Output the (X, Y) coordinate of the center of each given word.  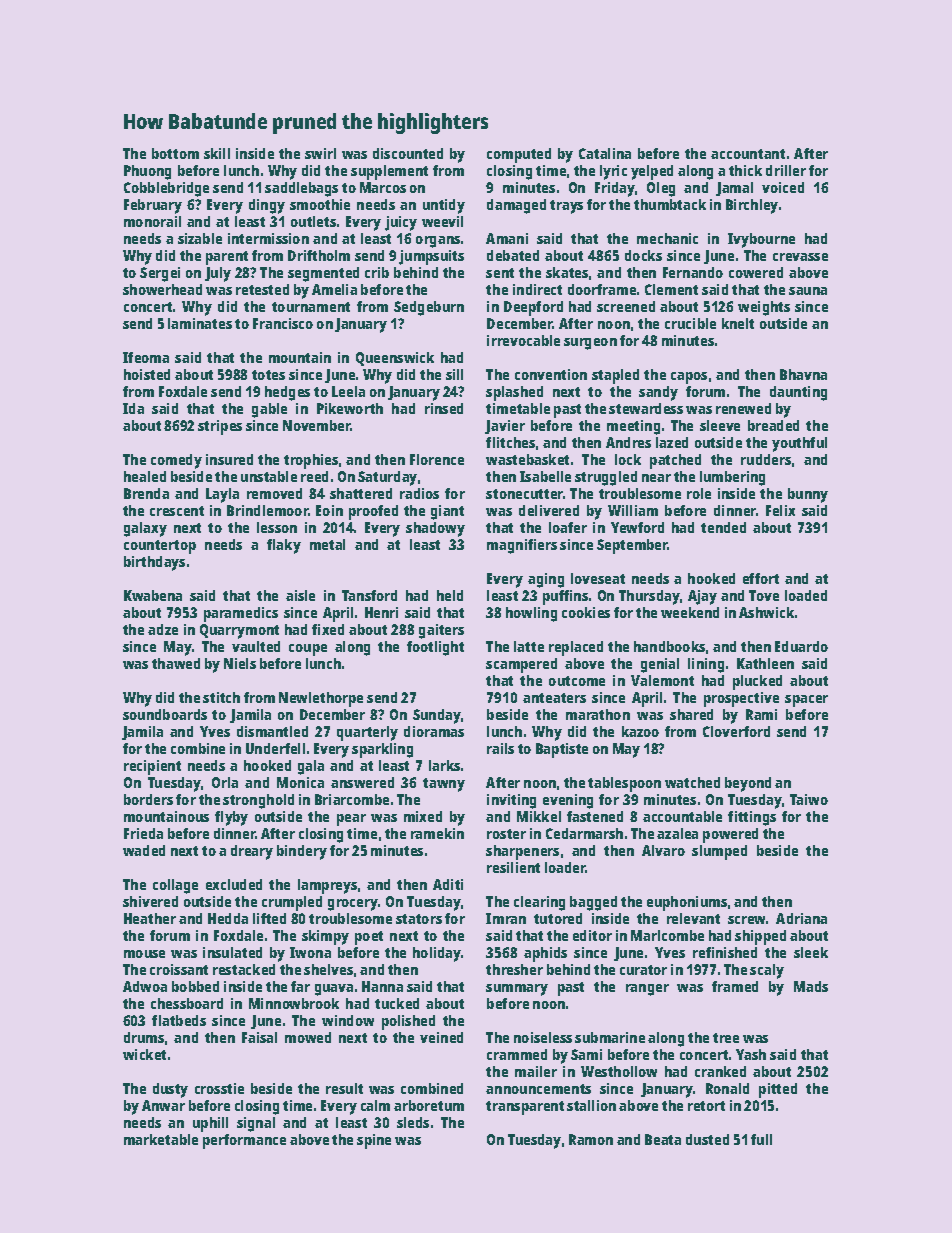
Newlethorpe (321, 699)
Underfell (275, 748)
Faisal (259, 1037)
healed (145, 476)
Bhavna (803, 374)
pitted (778, 1090)
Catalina (605, 153)
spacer (806, 701)
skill (217, 153)
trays (566, 207)
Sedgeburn (429, 308)
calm (375, 1105)
